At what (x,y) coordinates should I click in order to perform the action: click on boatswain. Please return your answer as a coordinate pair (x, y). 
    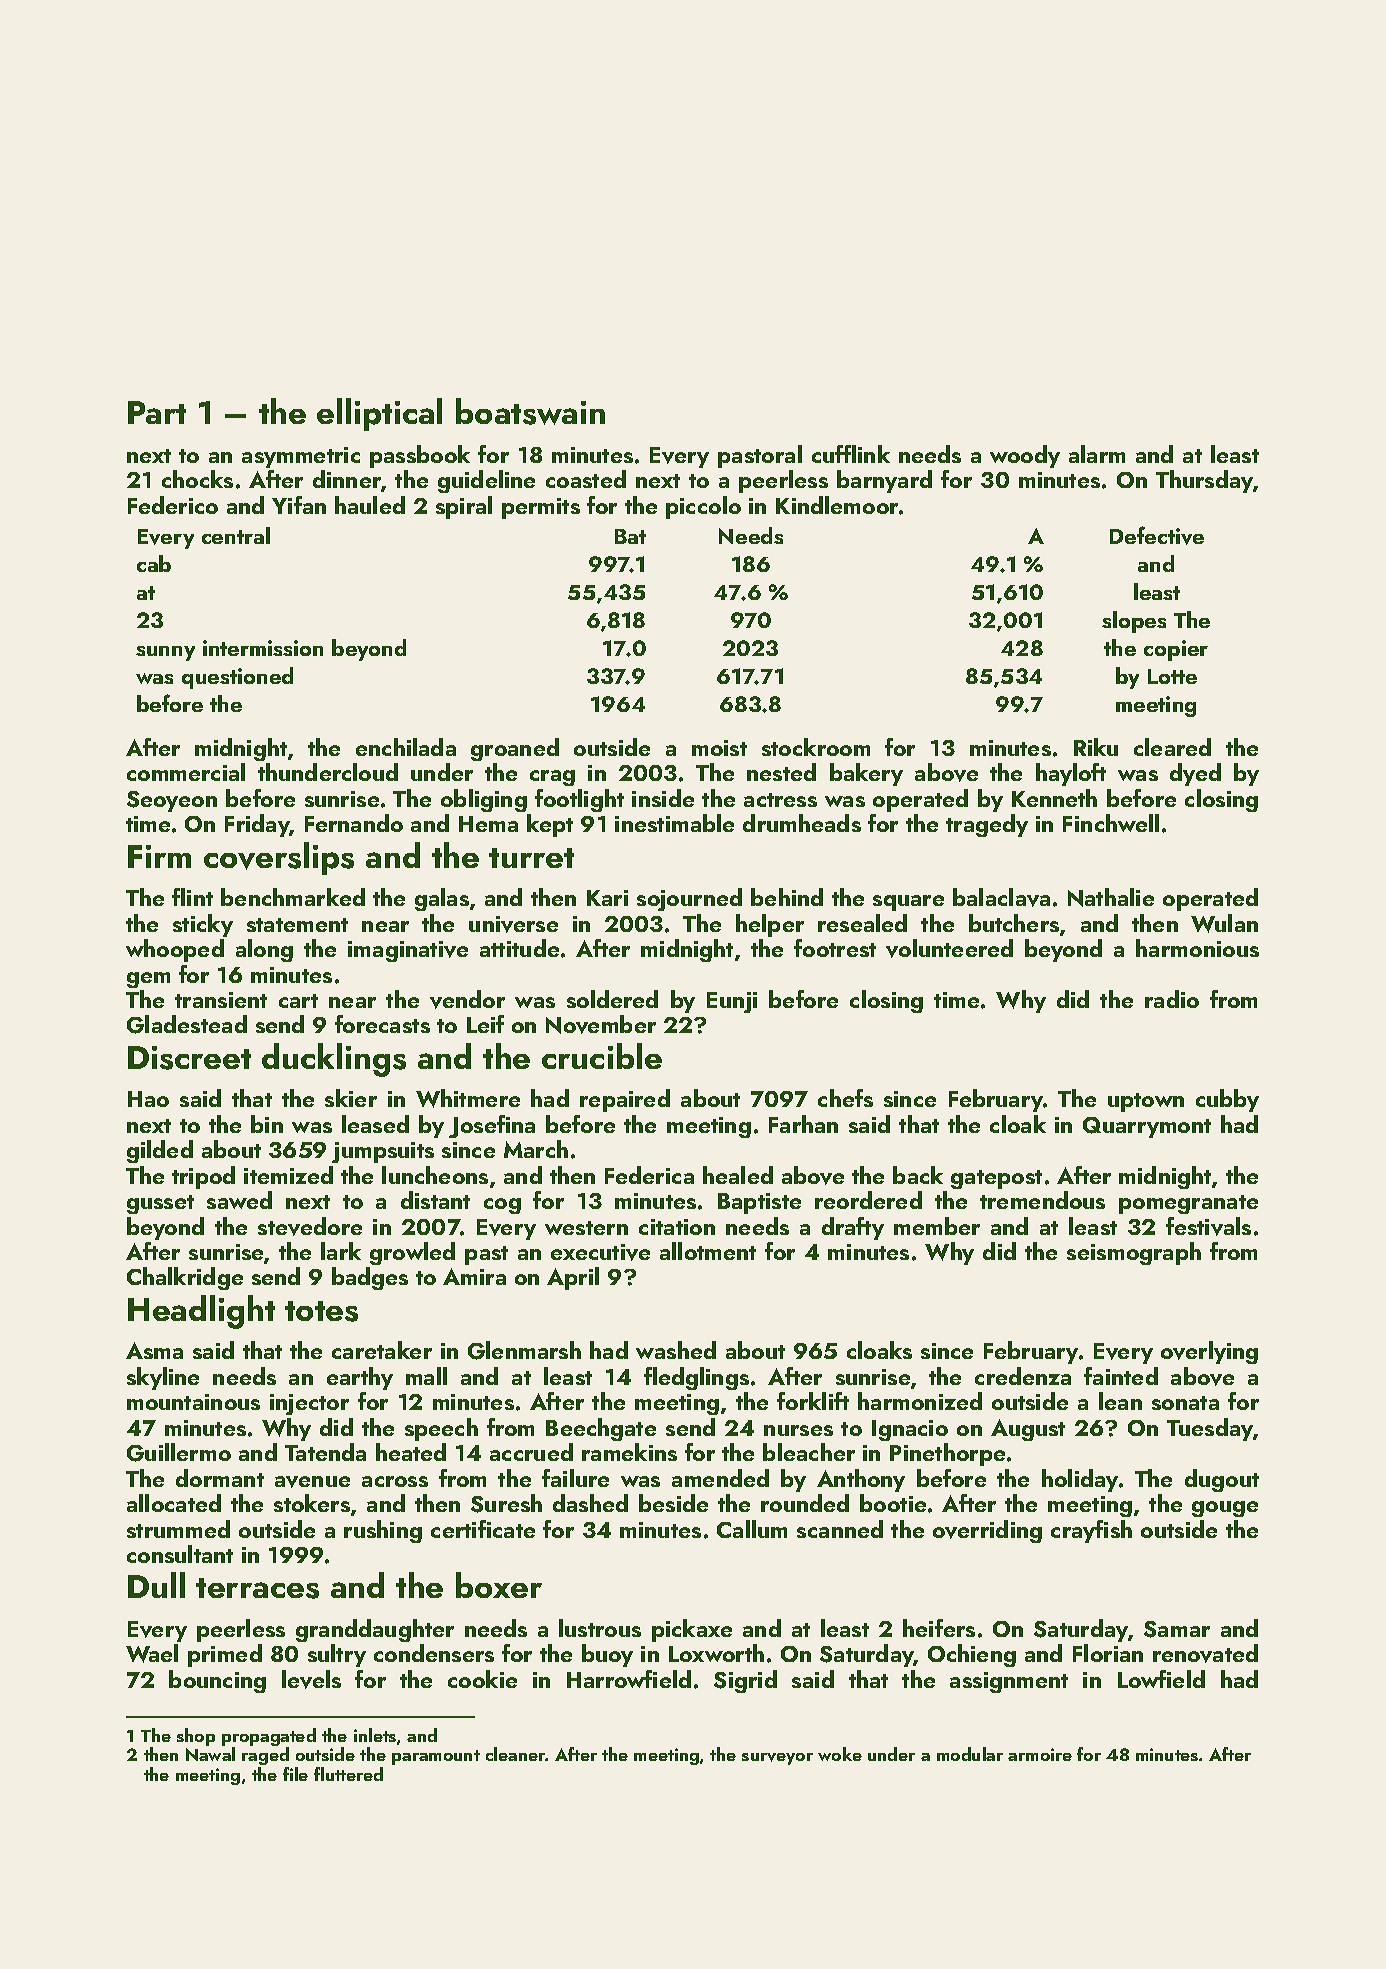
    Looking at the image, I should click on (530, 411).
